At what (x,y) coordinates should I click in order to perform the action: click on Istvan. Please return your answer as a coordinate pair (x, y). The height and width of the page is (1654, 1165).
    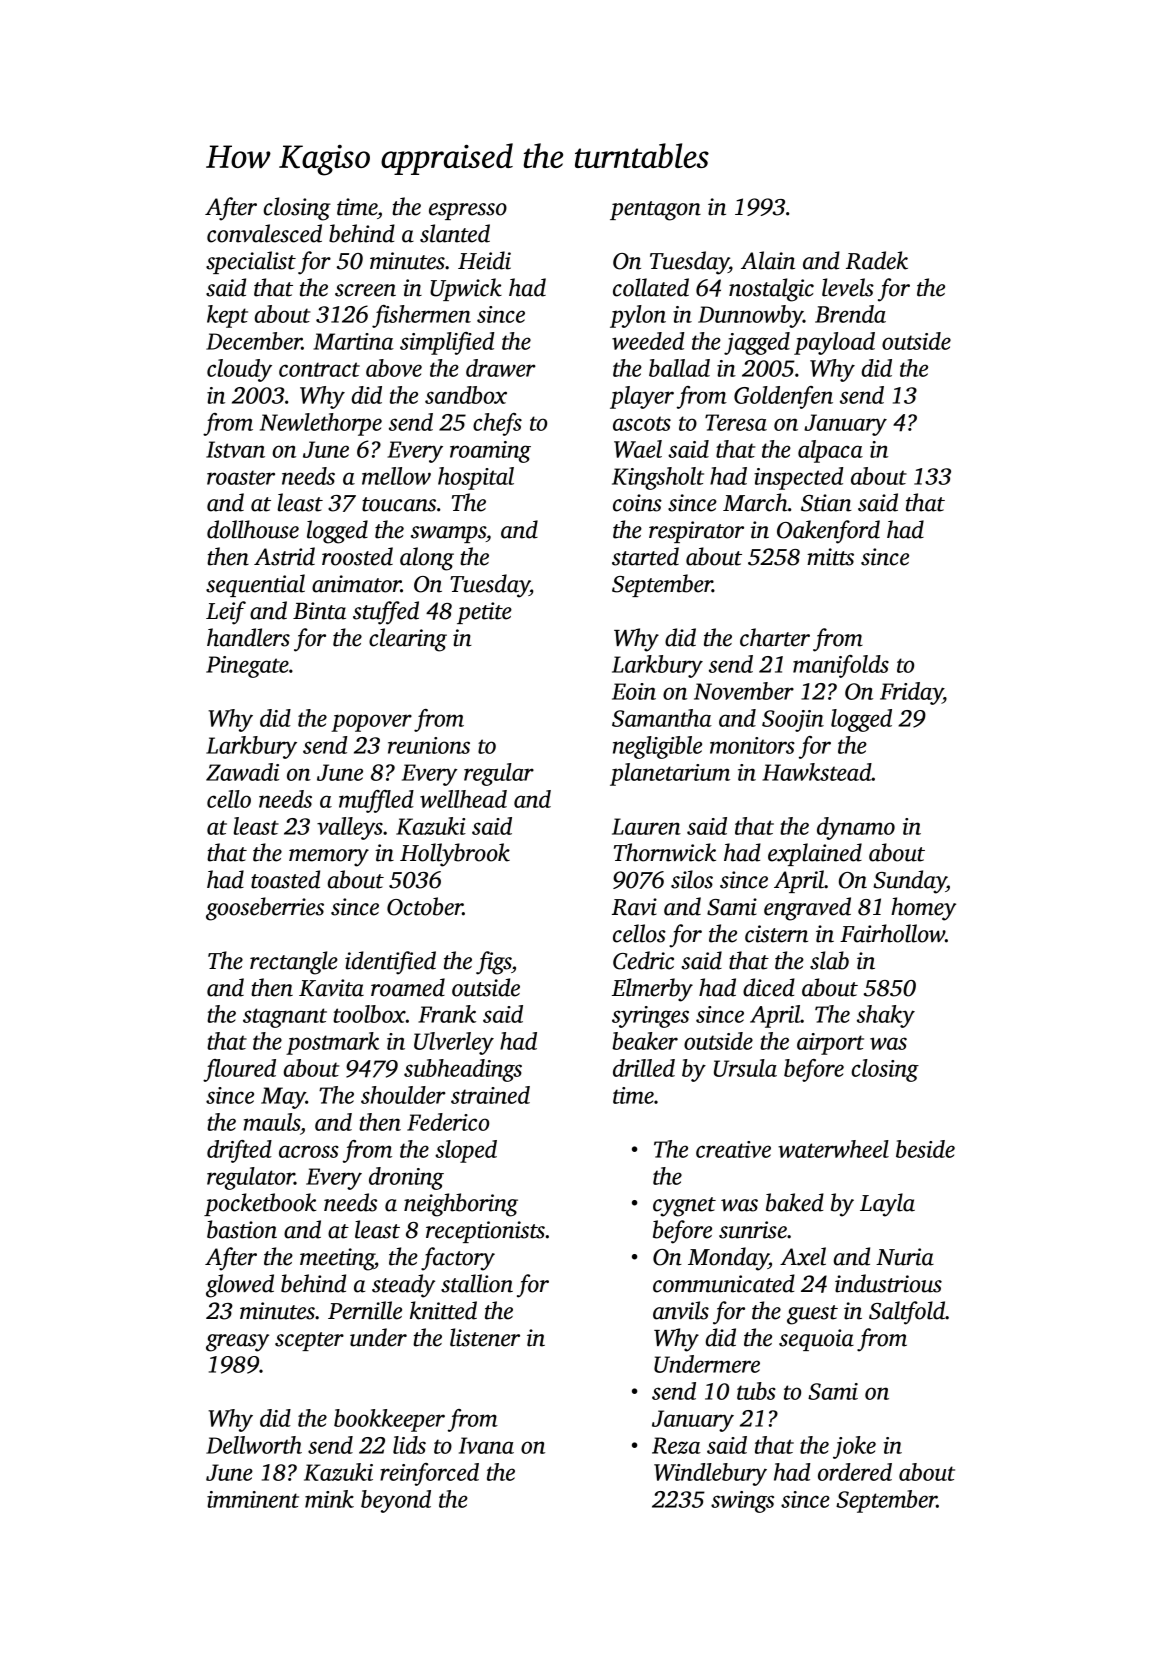
    Looking at the image, I should click on (235, 449).
